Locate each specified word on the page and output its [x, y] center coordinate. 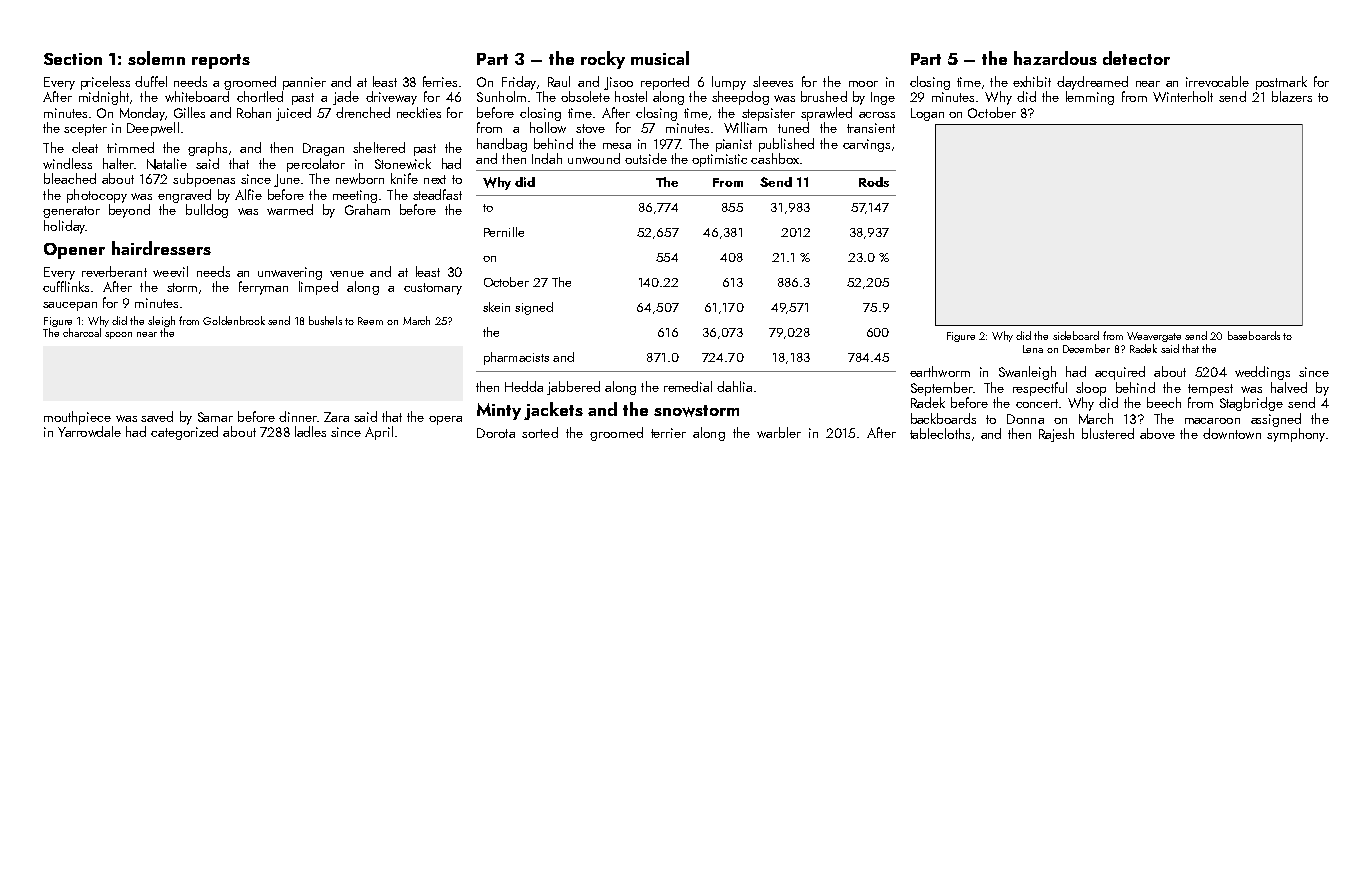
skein [496, 307]
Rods [874, 182]
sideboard [1076, 335]
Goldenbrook [234, 320]
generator [71, 212]
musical [660, 58]
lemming [1090, 98]
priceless [105, 83]
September [942, 389]
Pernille [504, 232]
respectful [1040, 389]
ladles [310, 431]
